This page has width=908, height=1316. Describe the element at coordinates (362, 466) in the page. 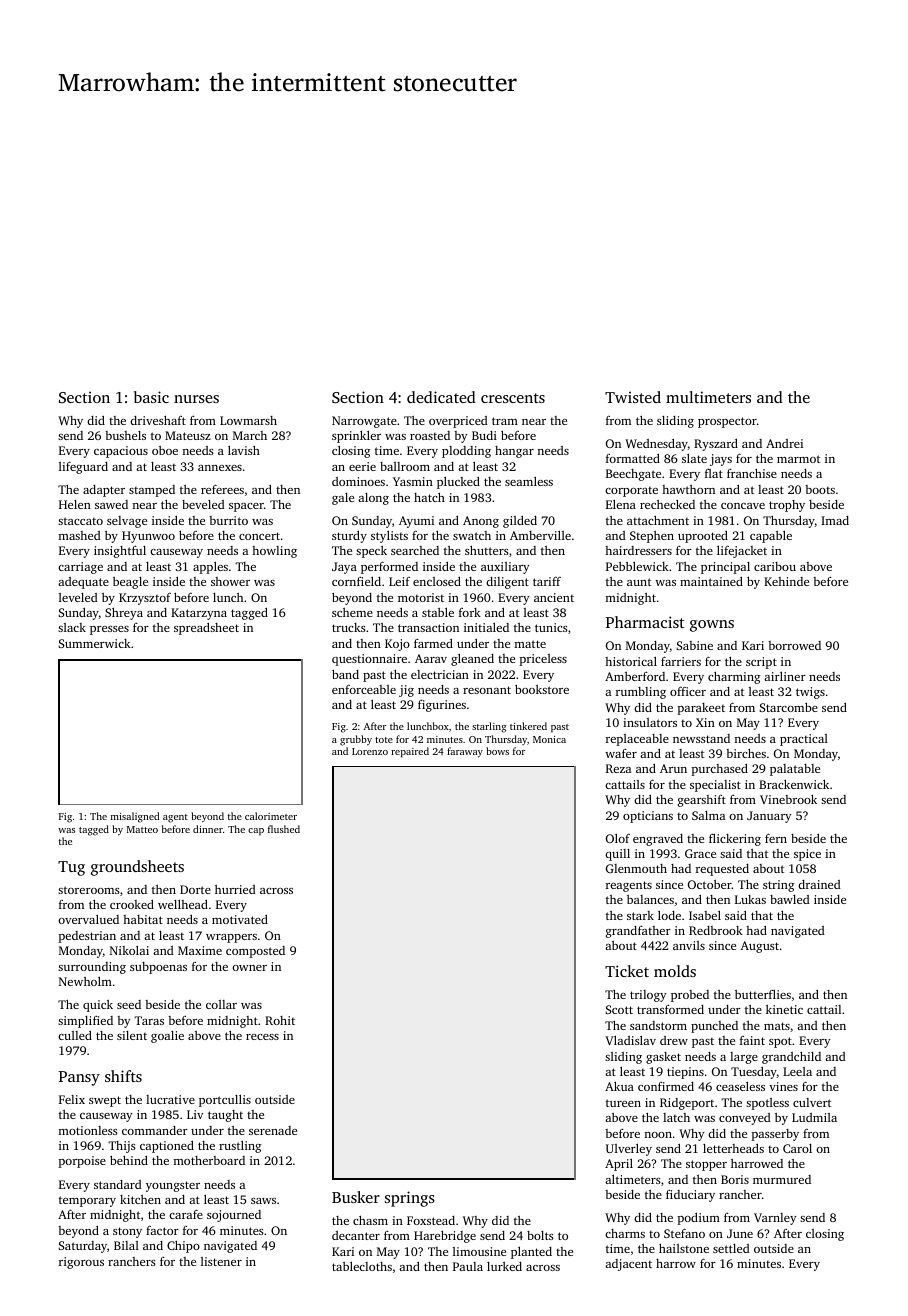

I see `eerie` at that location.
